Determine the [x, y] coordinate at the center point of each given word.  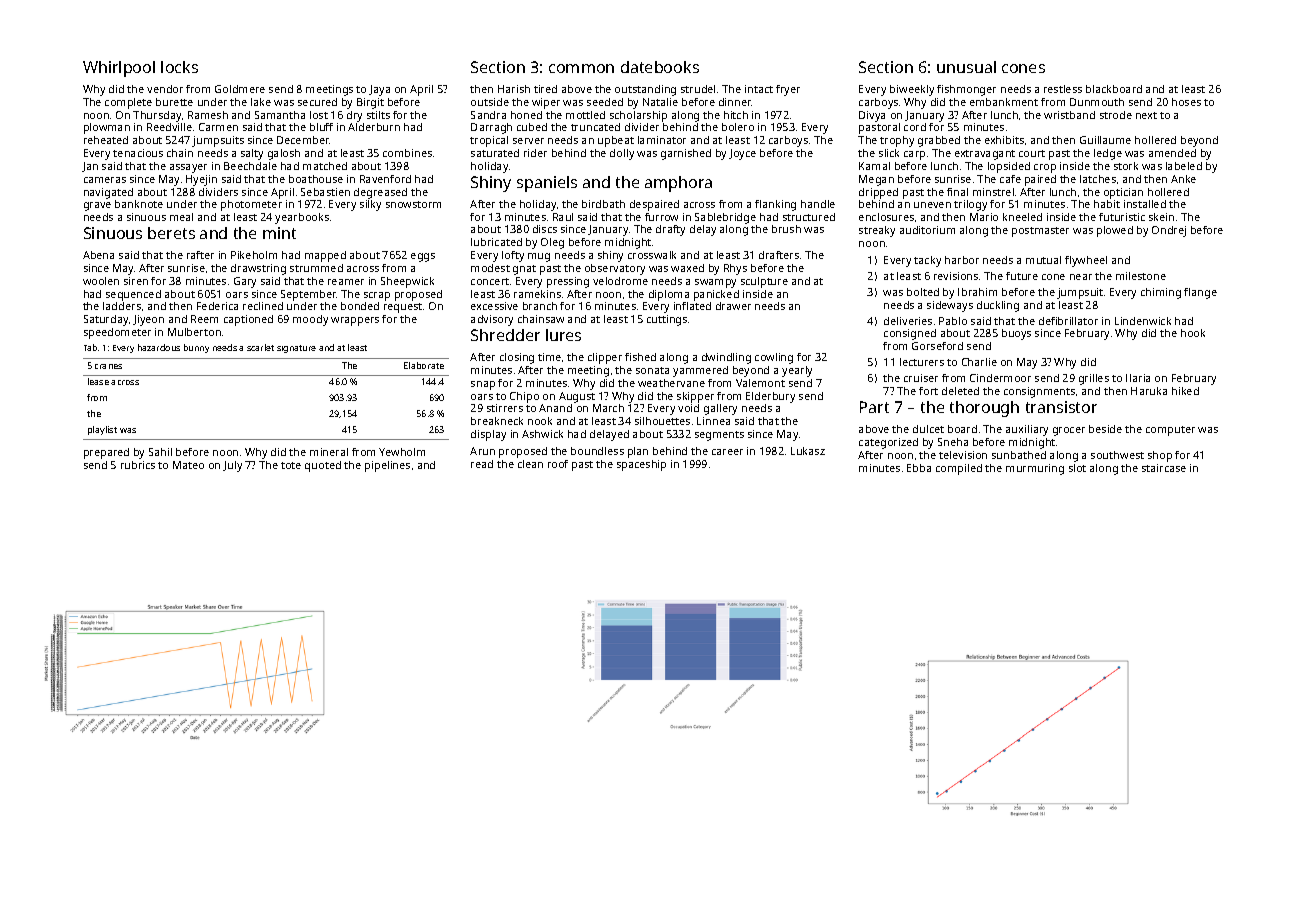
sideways [950, 306]
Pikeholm [254, 255]
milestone [1141, 276]
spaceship [641, 465]
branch [540, 306]
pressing [568, 282]
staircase [1164, 468]
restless [1063, 89]
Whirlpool [119, 69]
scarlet [260, 347]
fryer [788, 90]
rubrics [138, 465]
